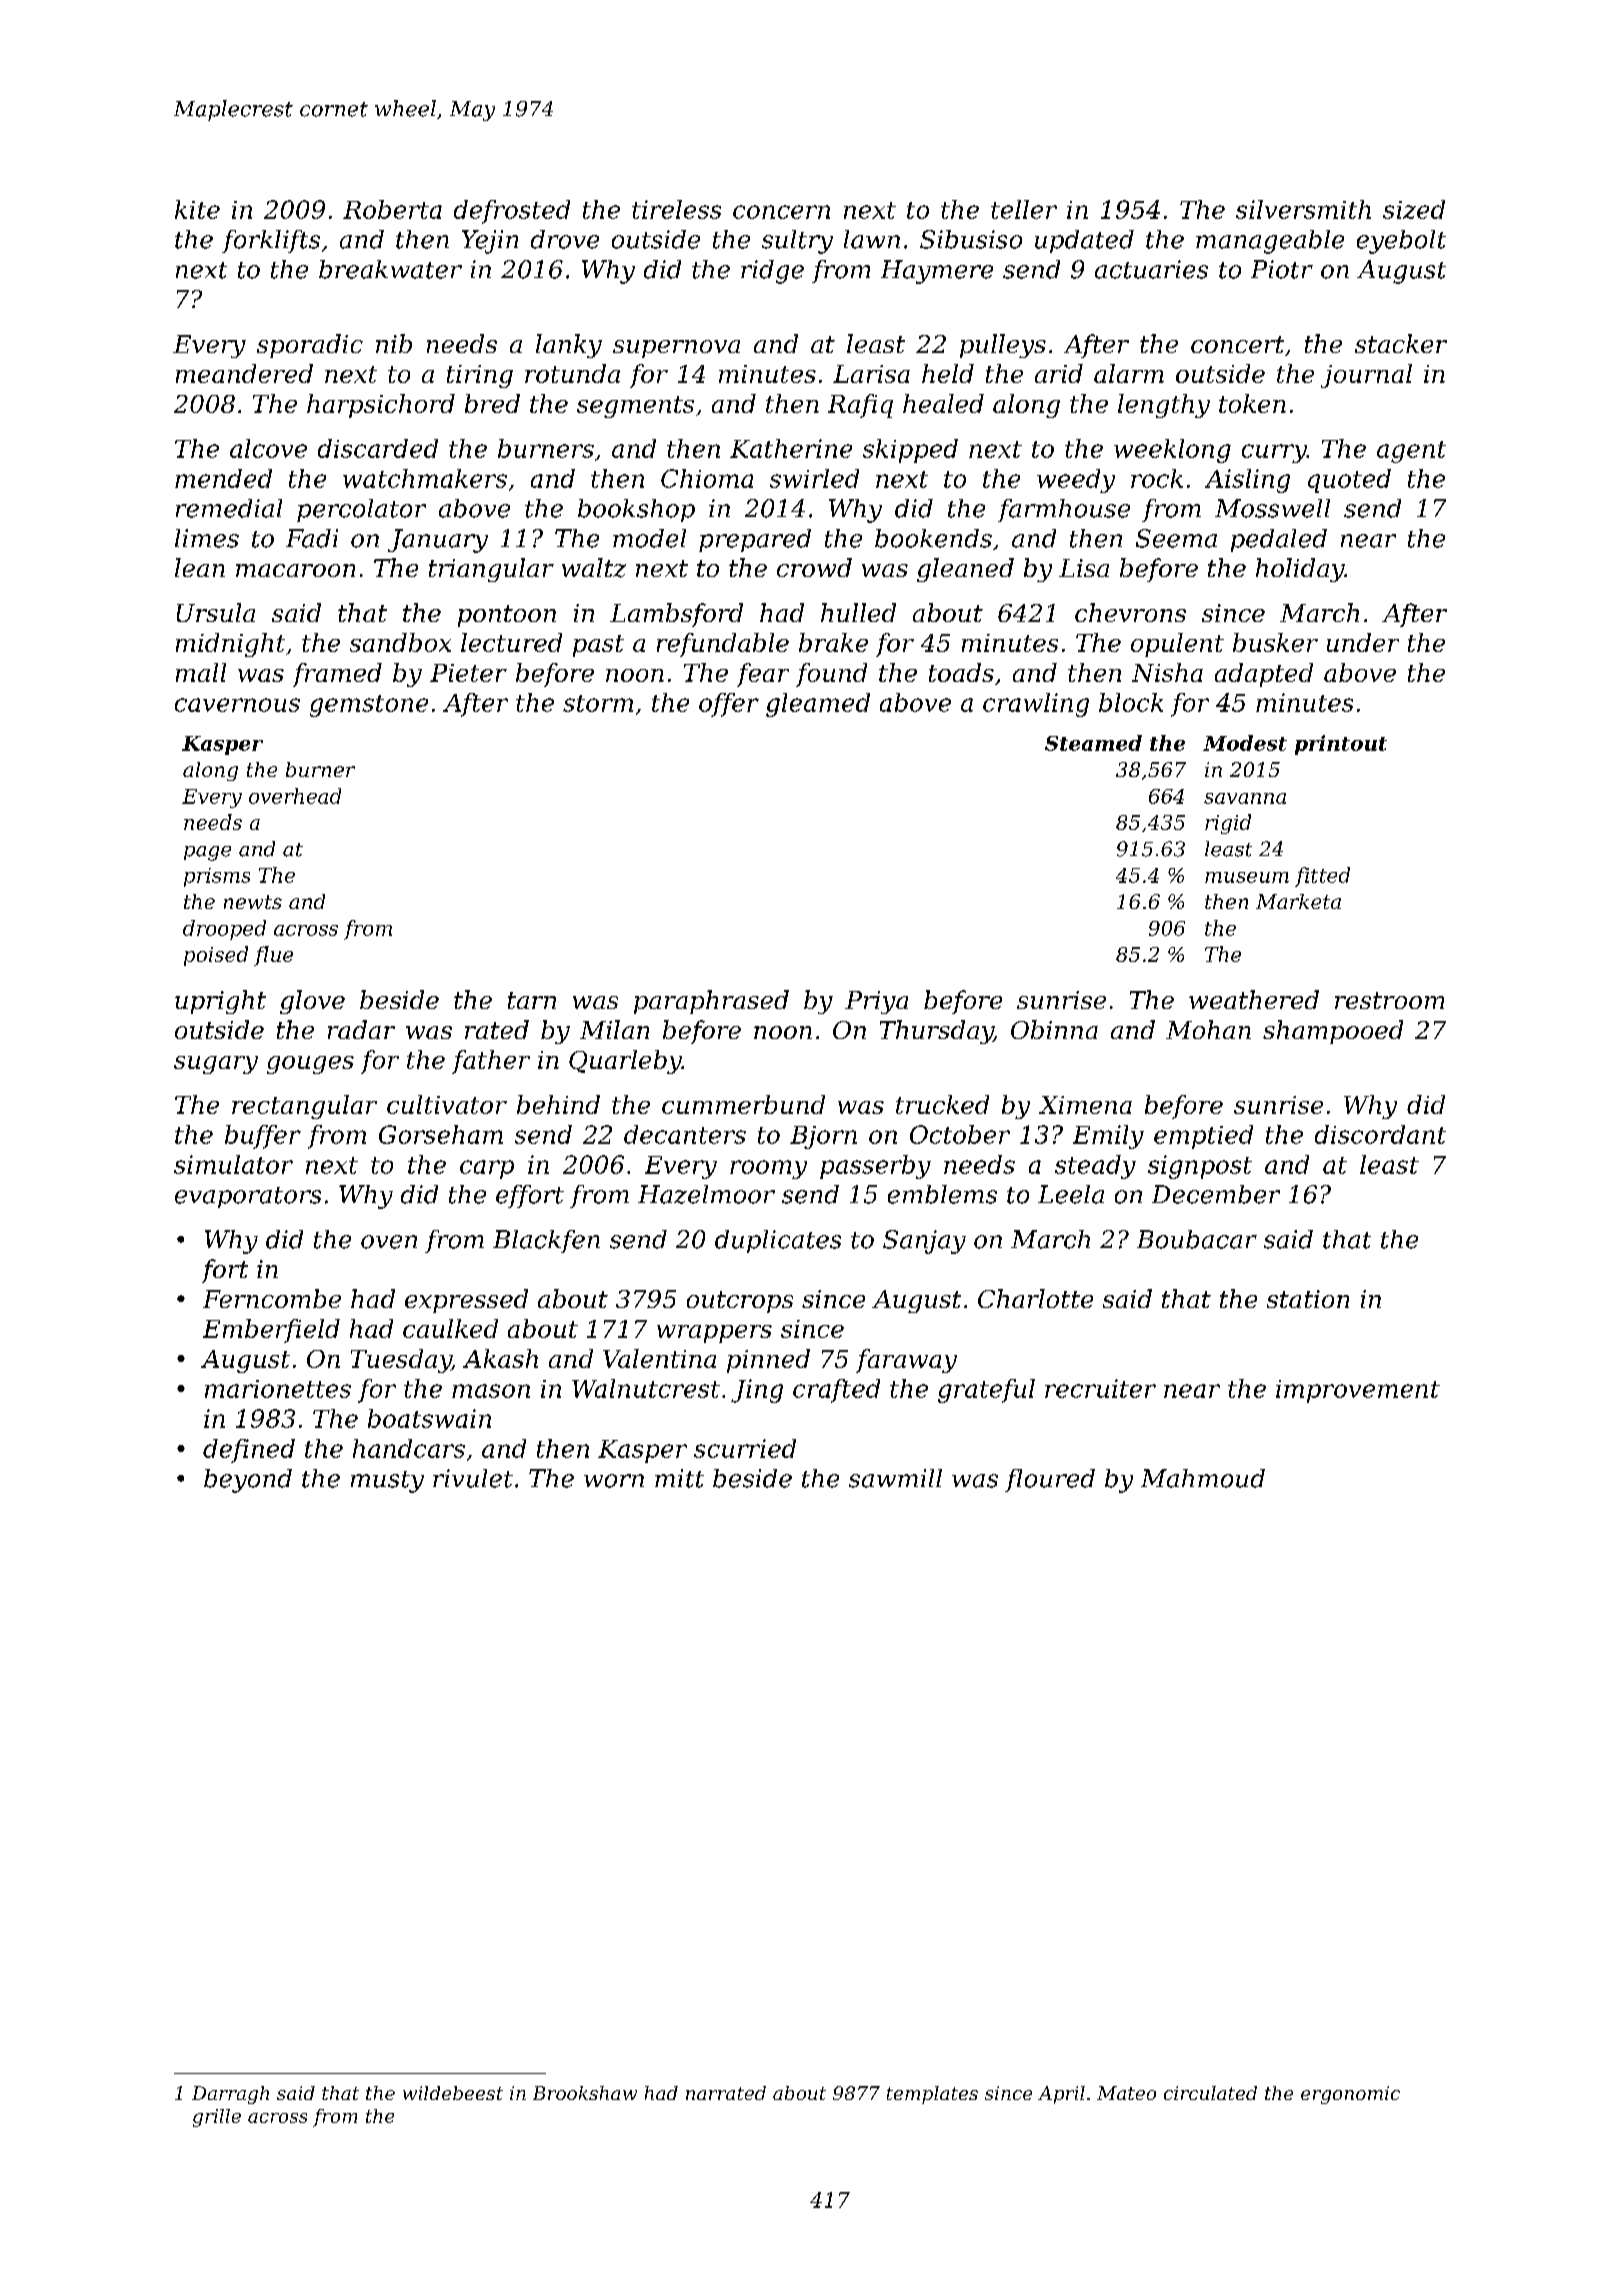  I want to click on forklifts, so click(271, 241).
